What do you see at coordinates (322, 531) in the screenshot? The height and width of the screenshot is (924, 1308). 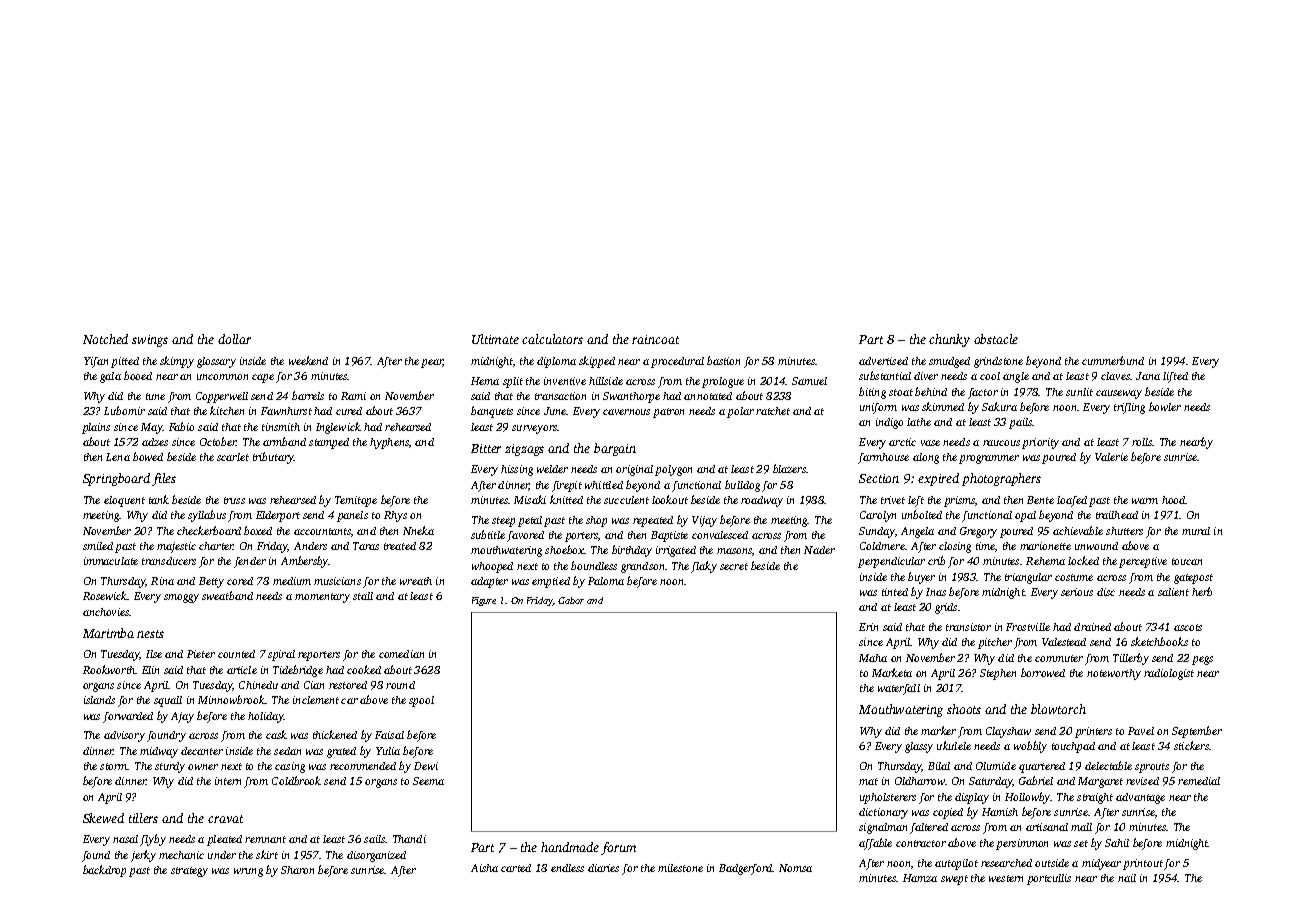 I see `accountants` at bounding box center [322, 531].
